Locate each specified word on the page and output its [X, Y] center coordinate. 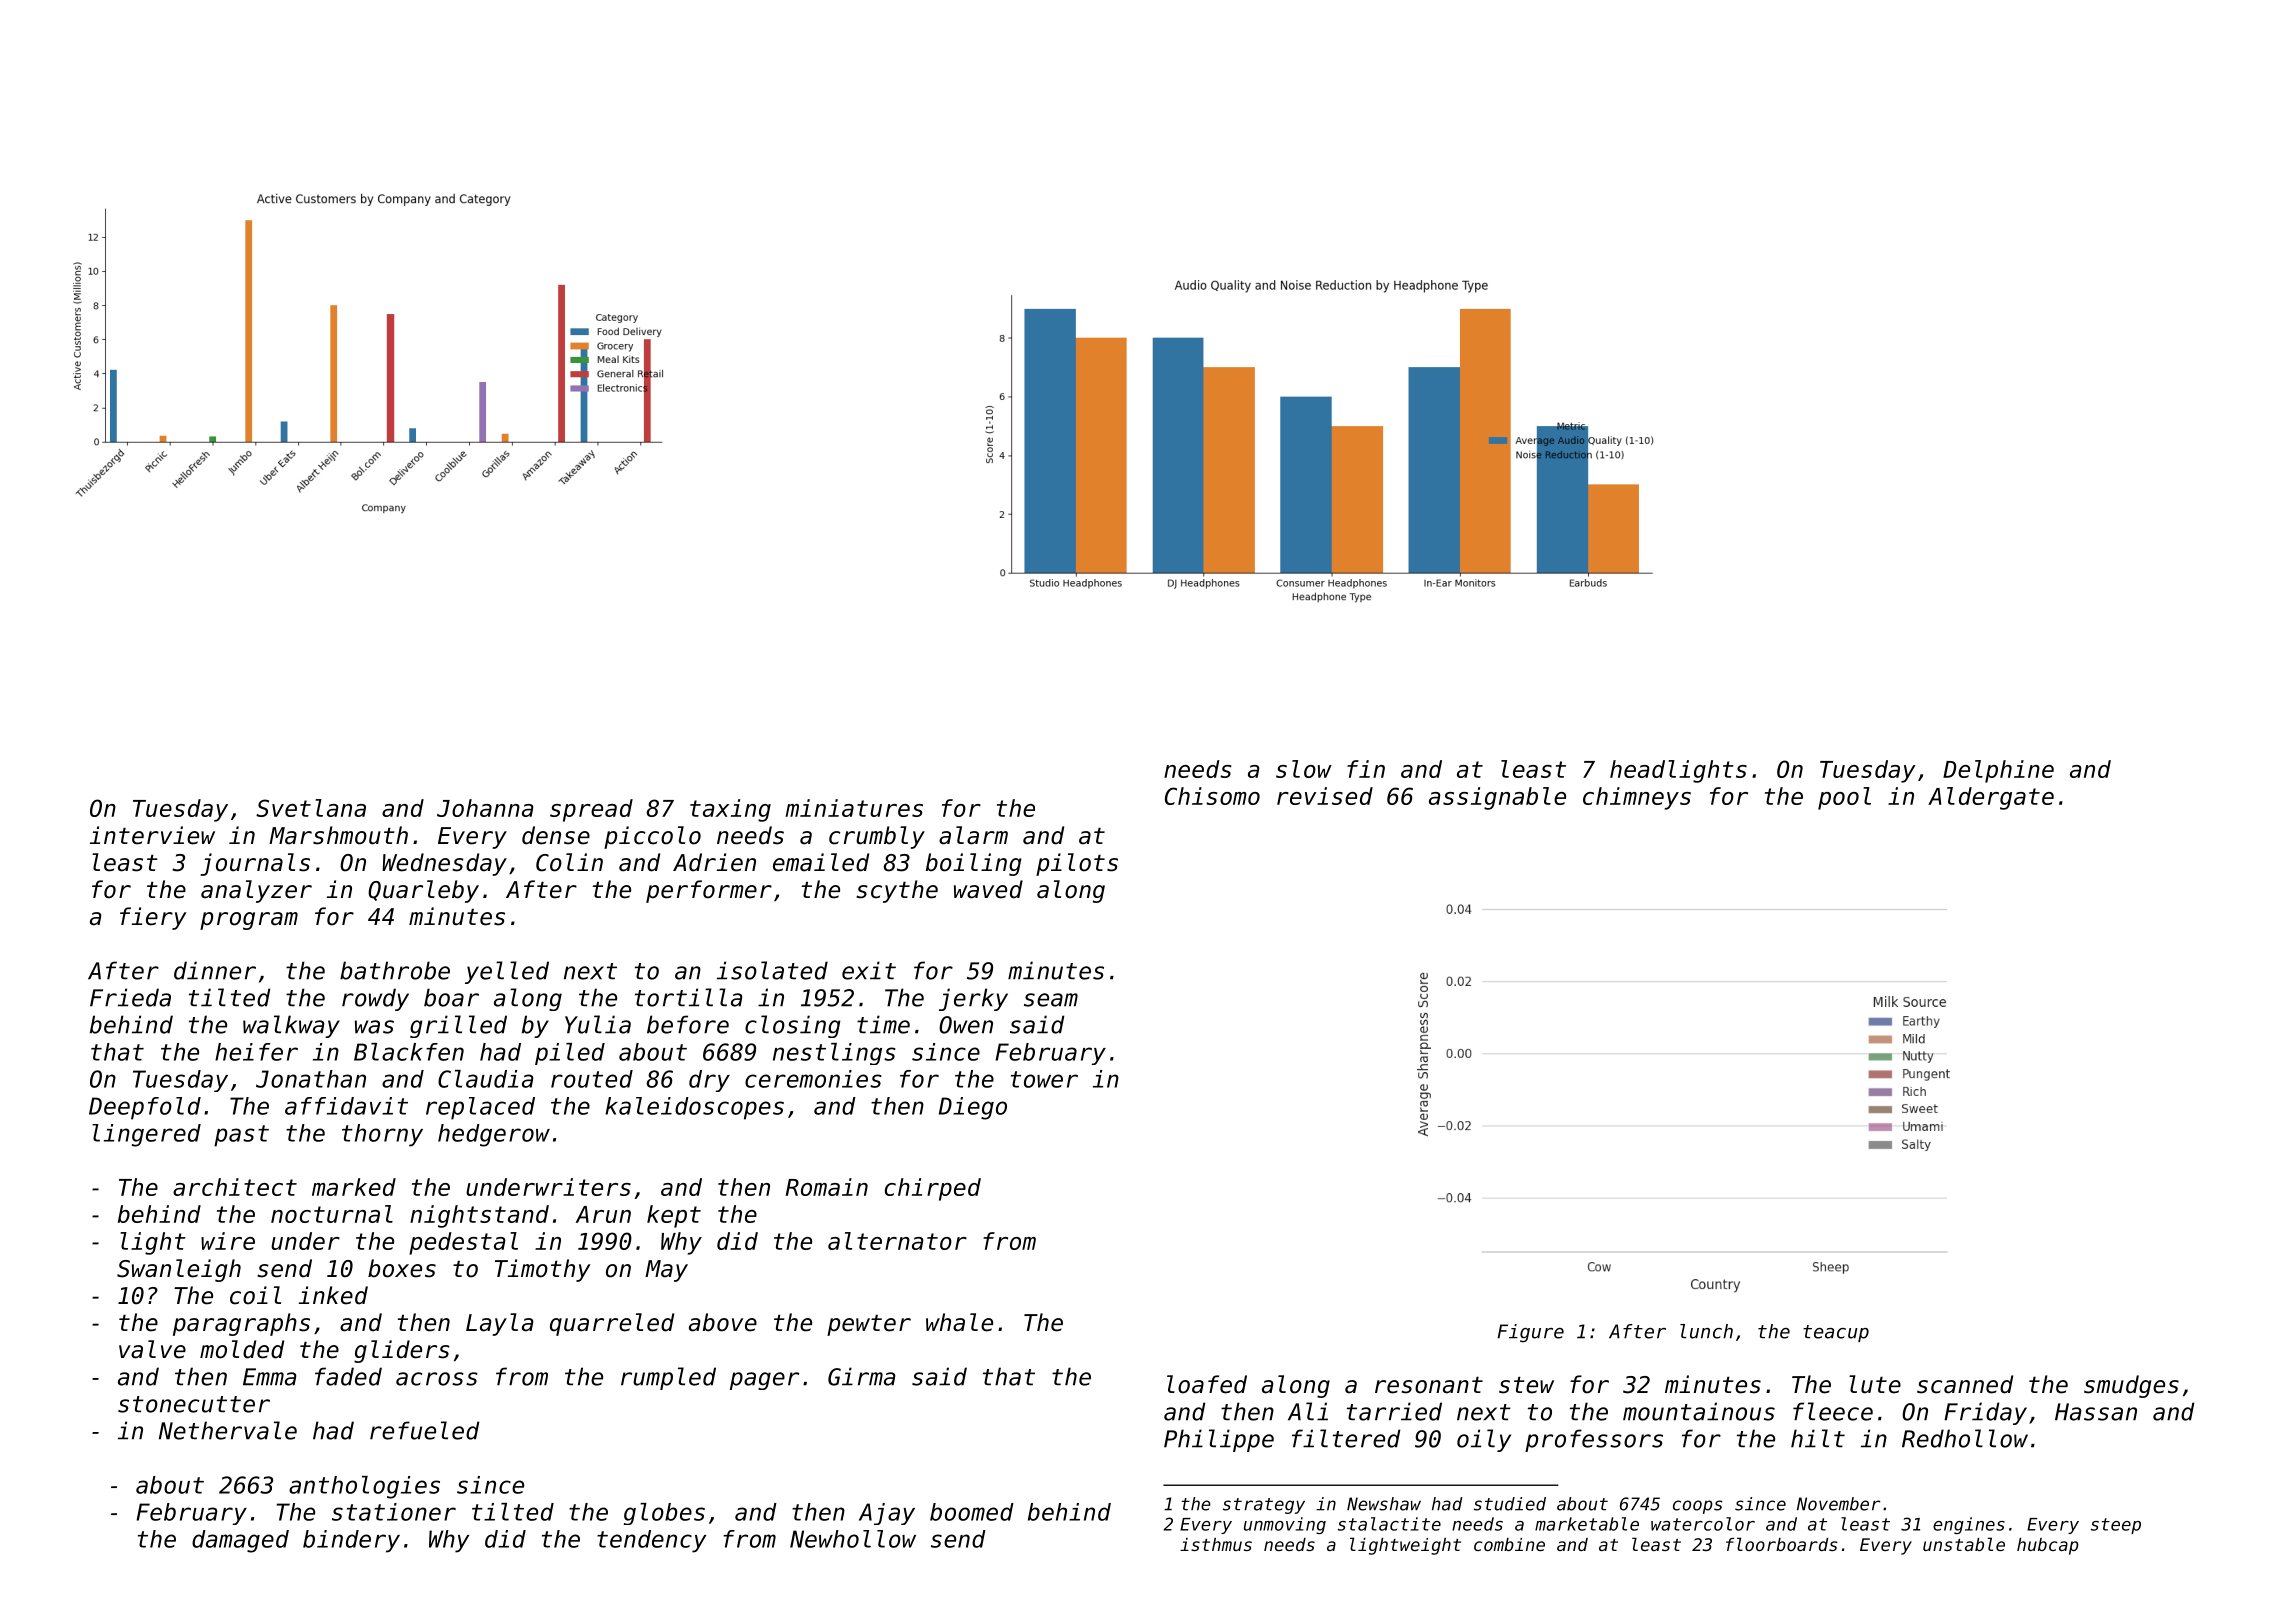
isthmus [1216, 1544]
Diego [973, 1108]
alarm [973, 835]
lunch [1706, 1331]
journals [255, 864]
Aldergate [1991, 798]
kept [674, 1216]
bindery [351, 1541]
